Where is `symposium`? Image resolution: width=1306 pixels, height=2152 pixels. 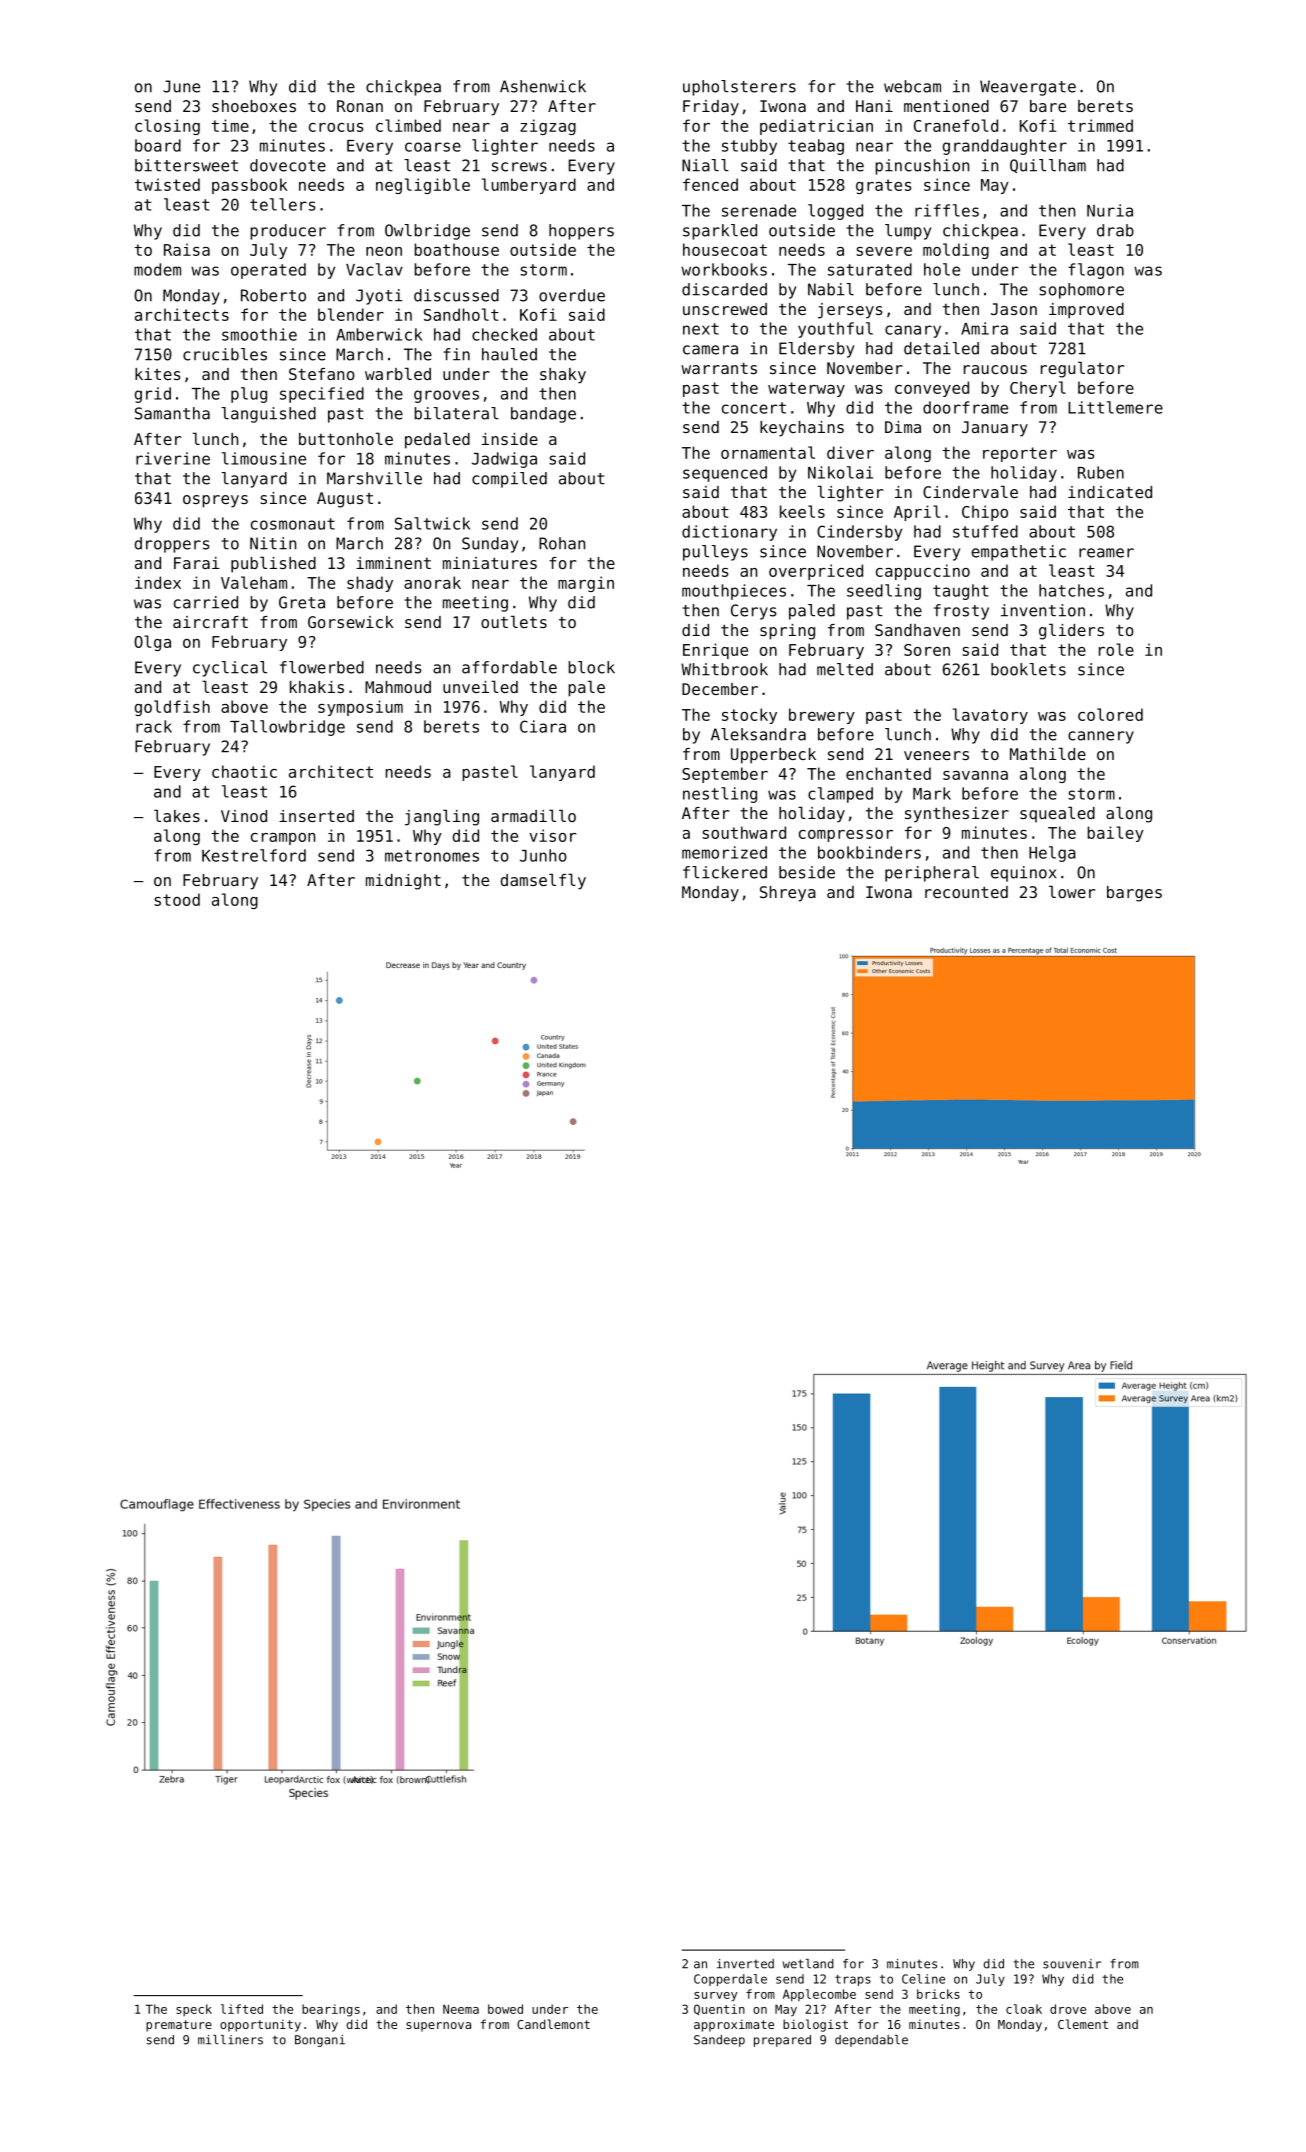
symposium is located at coordinates (360, 708).
